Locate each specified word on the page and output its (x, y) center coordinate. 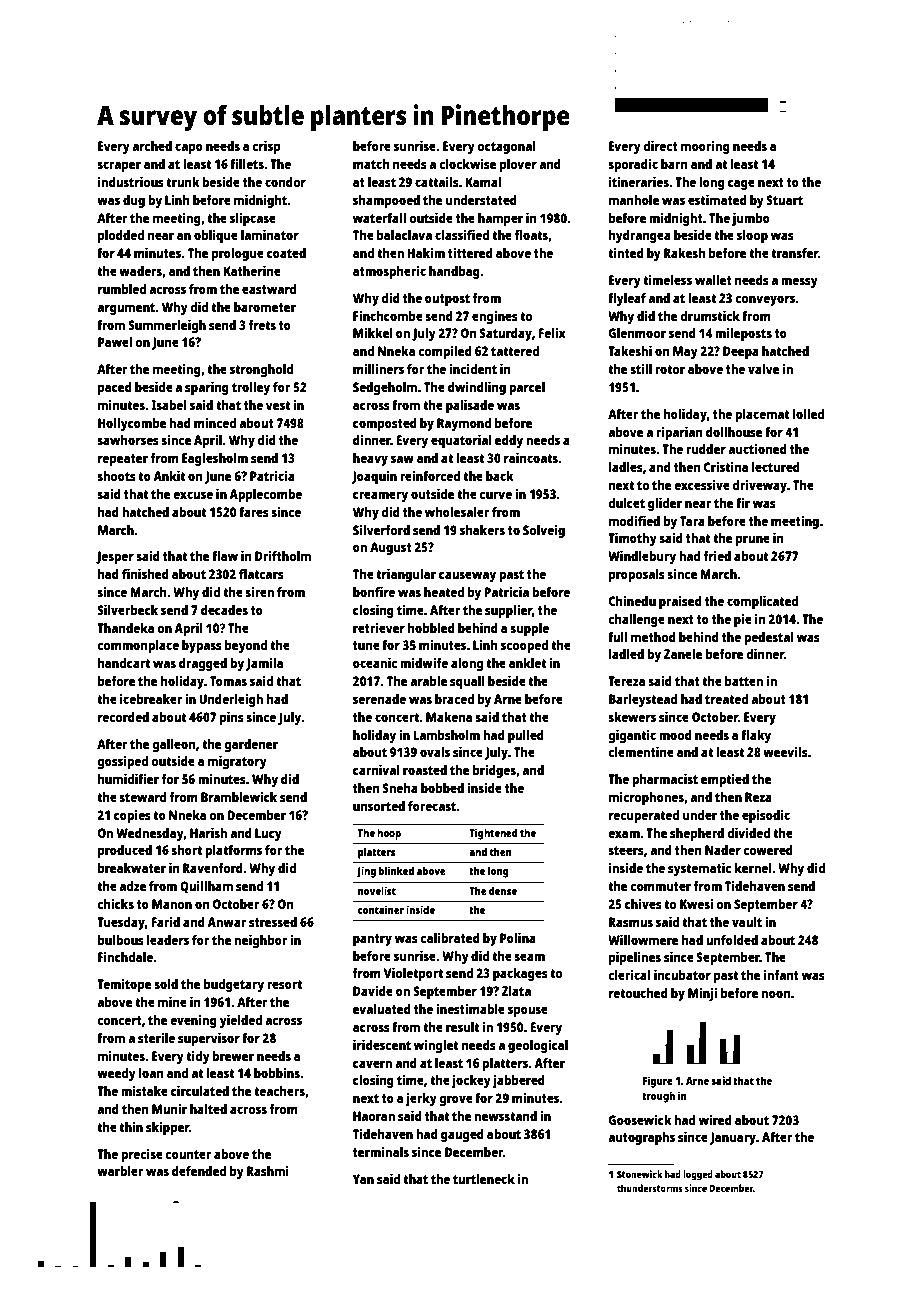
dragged (203, 664)
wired (715, 1120)
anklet (527, 663)
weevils (785, 751)
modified (634, 520)
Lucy (268, 834)
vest (278, 405)
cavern (372, 1064)
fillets (247, 164)
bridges (494, 771)
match (371, 164)
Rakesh (685, 253)
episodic (766, 816)
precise (142, 1155)
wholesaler (457, 512)
